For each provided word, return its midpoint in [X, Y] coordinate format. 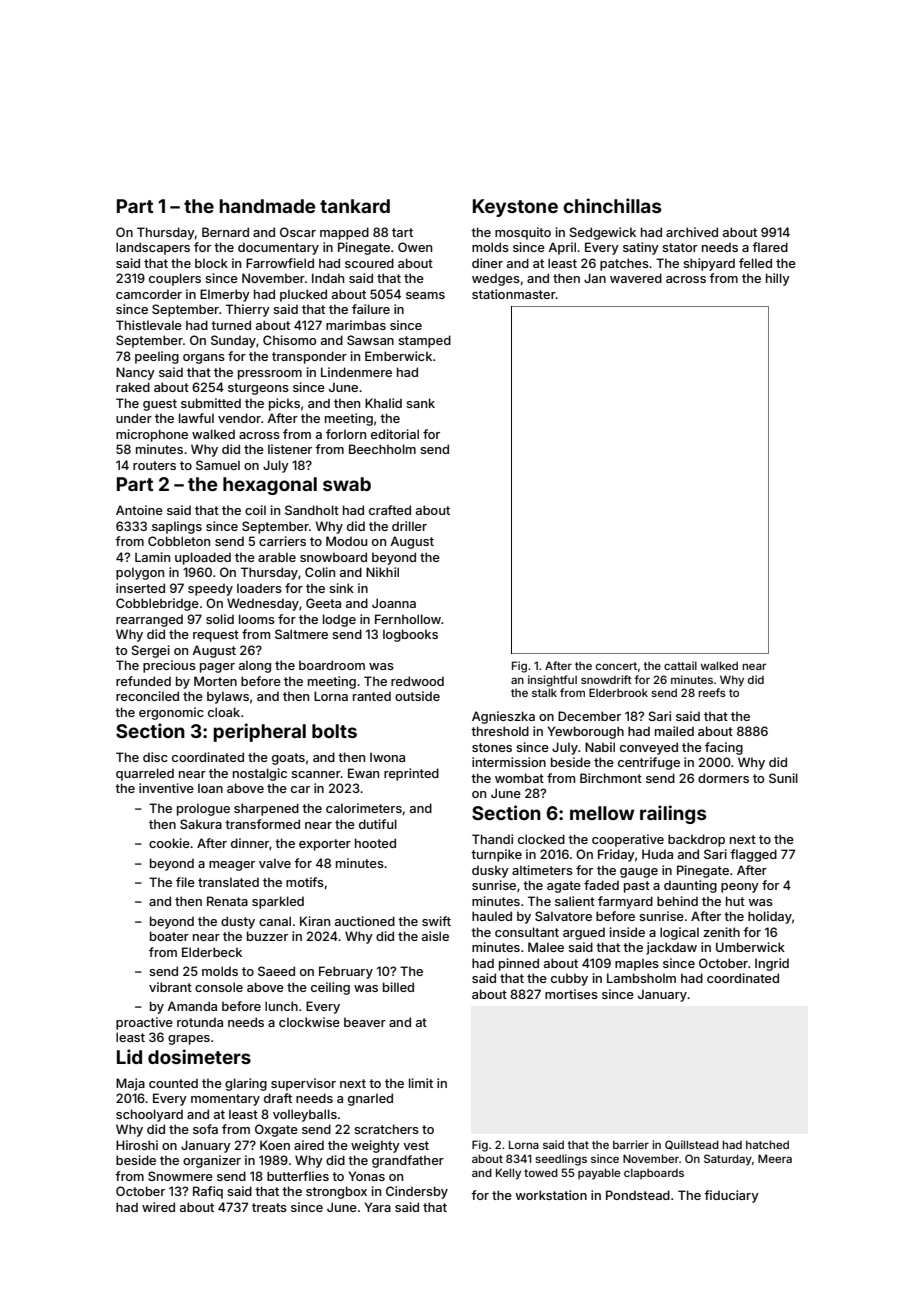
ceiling [330, 988]
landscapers [153, 248]
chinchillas [612, 205]
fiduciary [731, 1196]
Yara [377, 1207]
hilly [778, 279]
